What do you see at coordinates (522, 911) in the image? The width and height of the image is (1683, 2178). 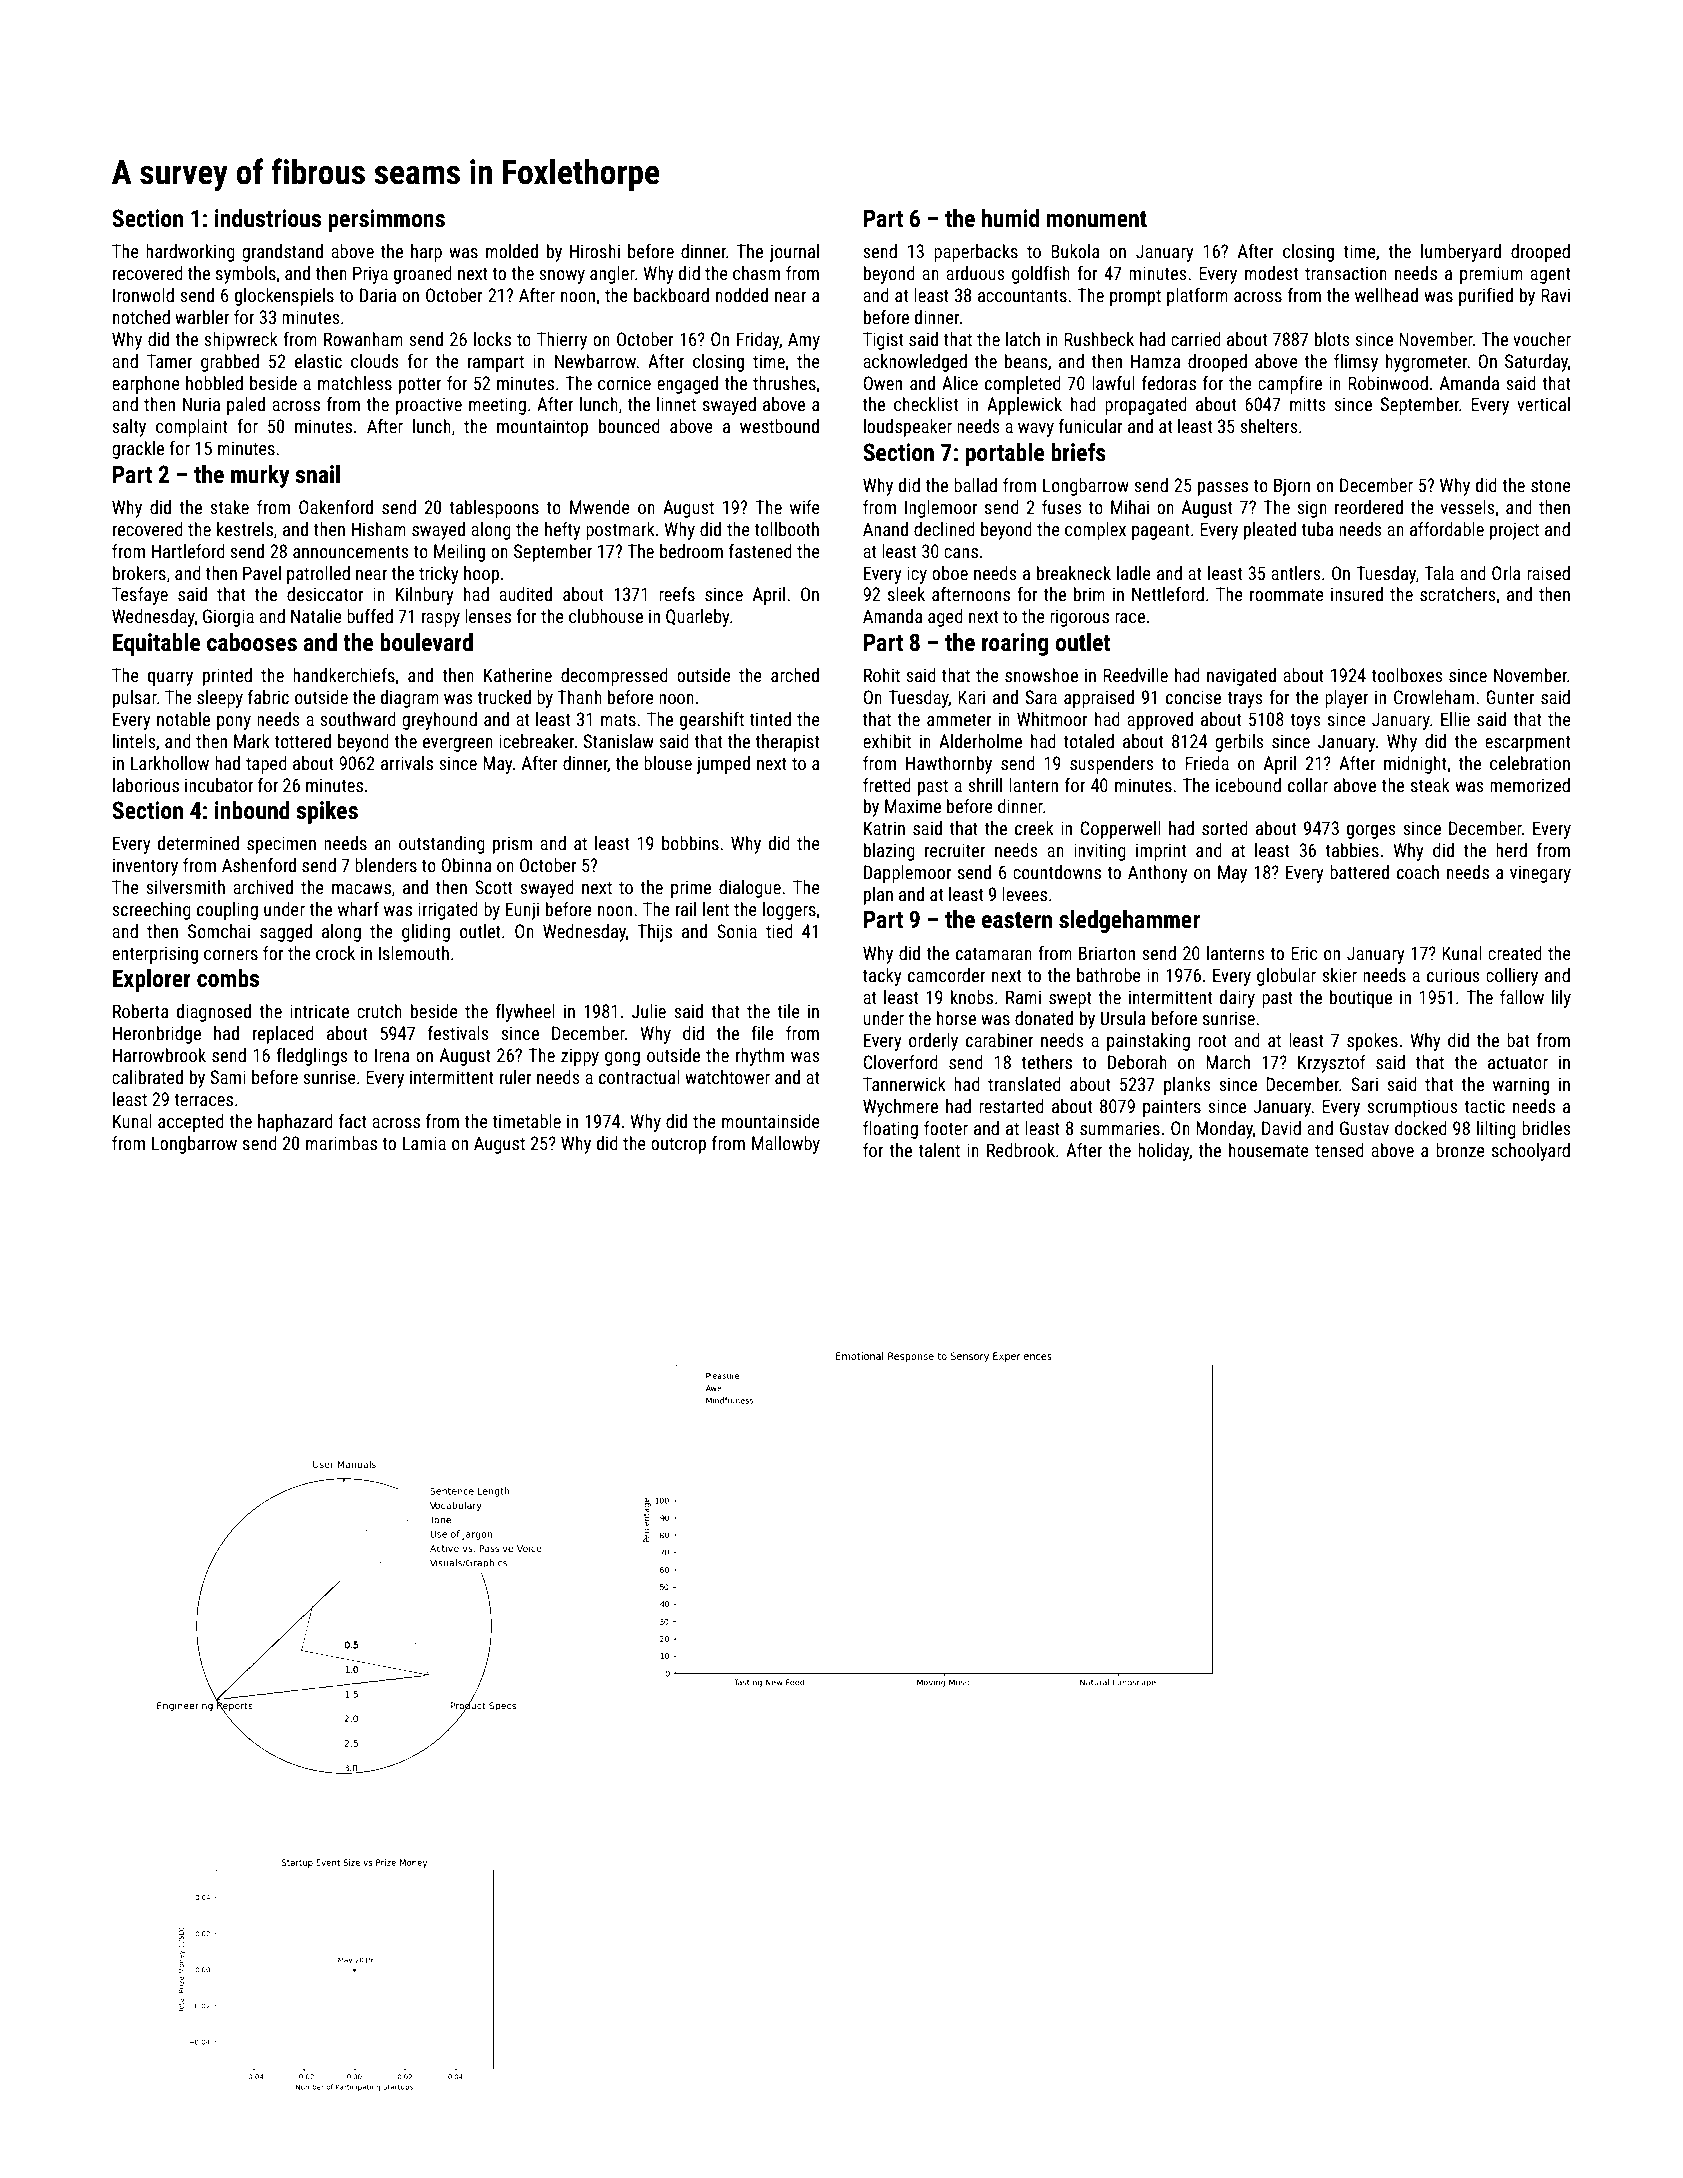 I see `Eunji` at bounding box center [522, 911].
